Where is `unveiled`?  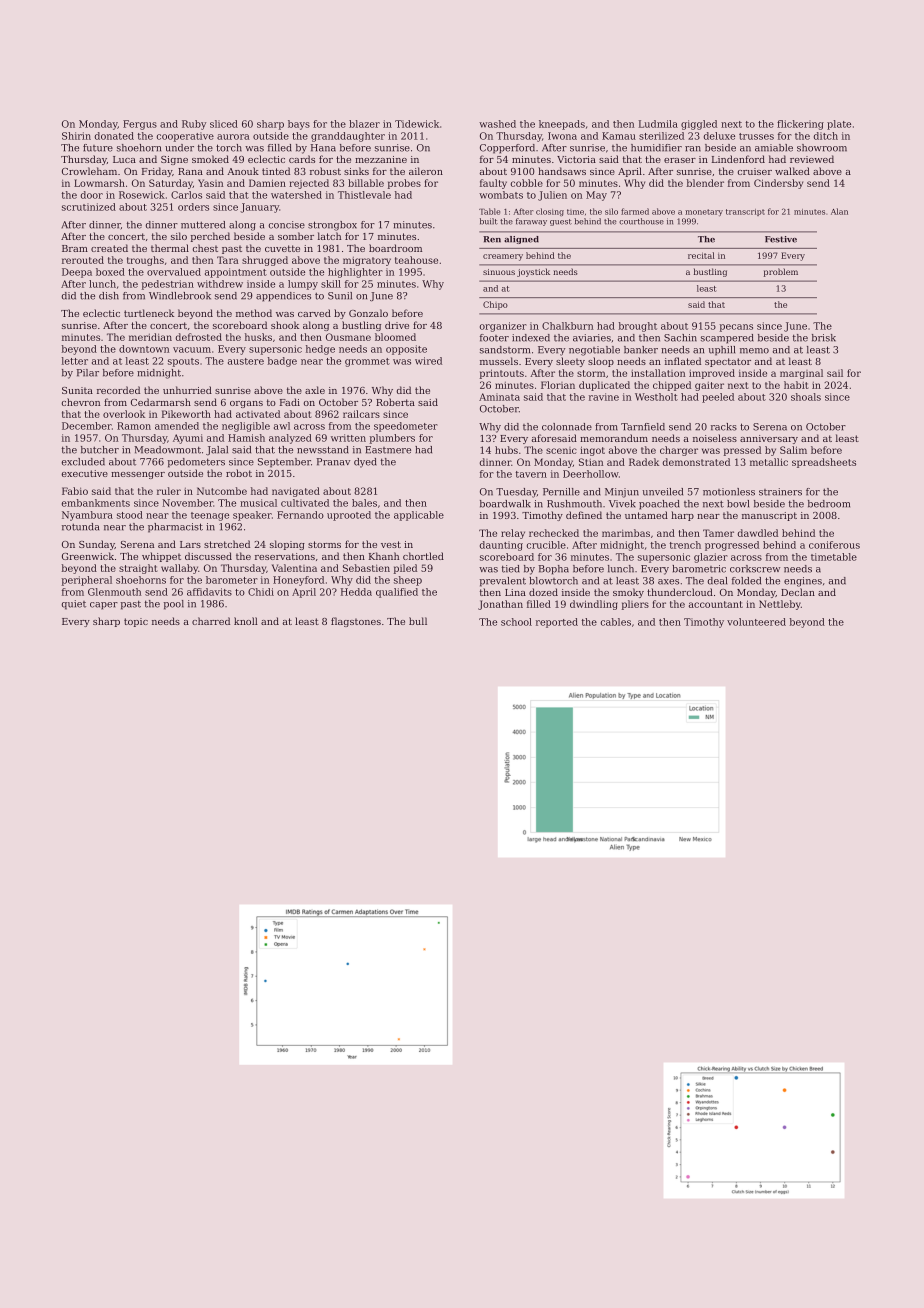
unveiled is located at coordinates (662, 492).
